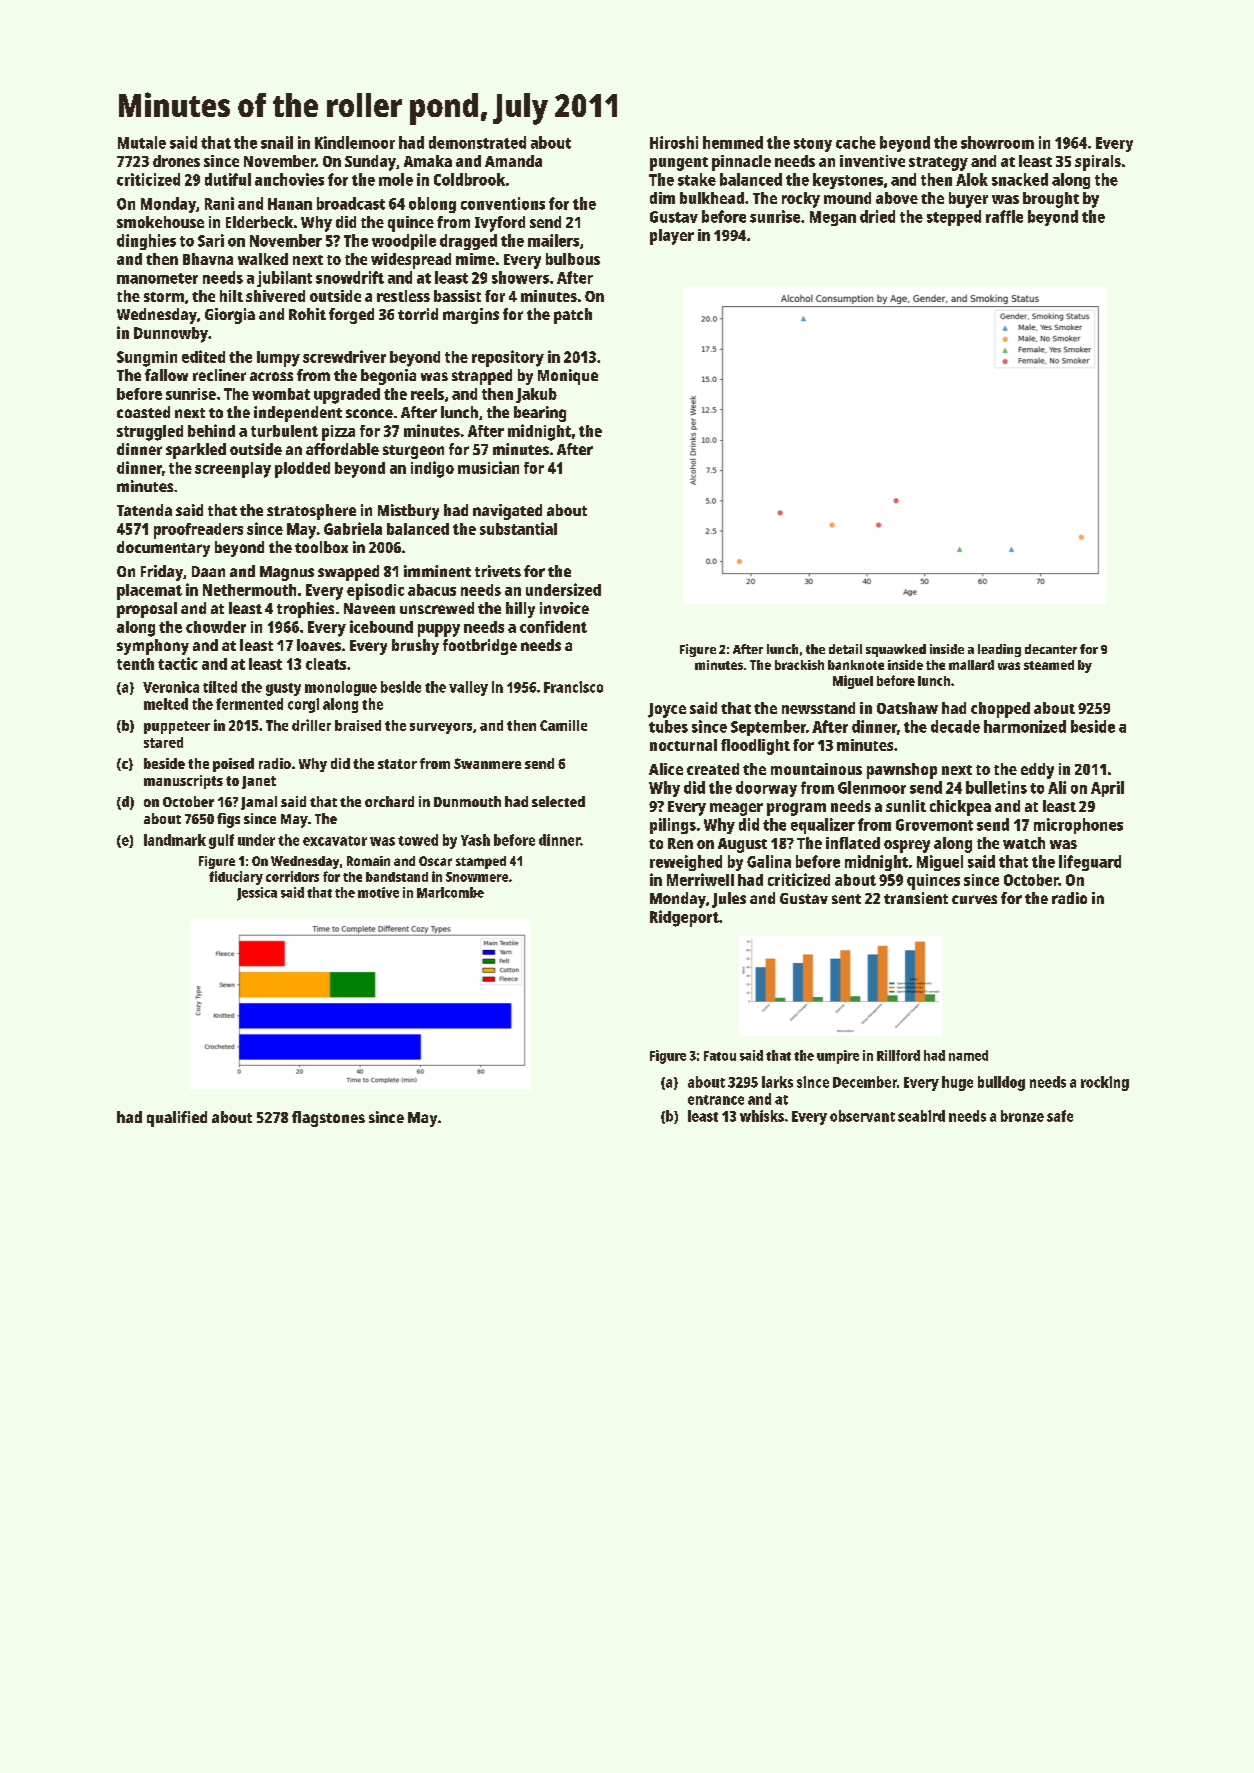  What do you see at coordinates (520, 610) in the screenshot?
I see `hilly` at bounding box center [520, 610].
